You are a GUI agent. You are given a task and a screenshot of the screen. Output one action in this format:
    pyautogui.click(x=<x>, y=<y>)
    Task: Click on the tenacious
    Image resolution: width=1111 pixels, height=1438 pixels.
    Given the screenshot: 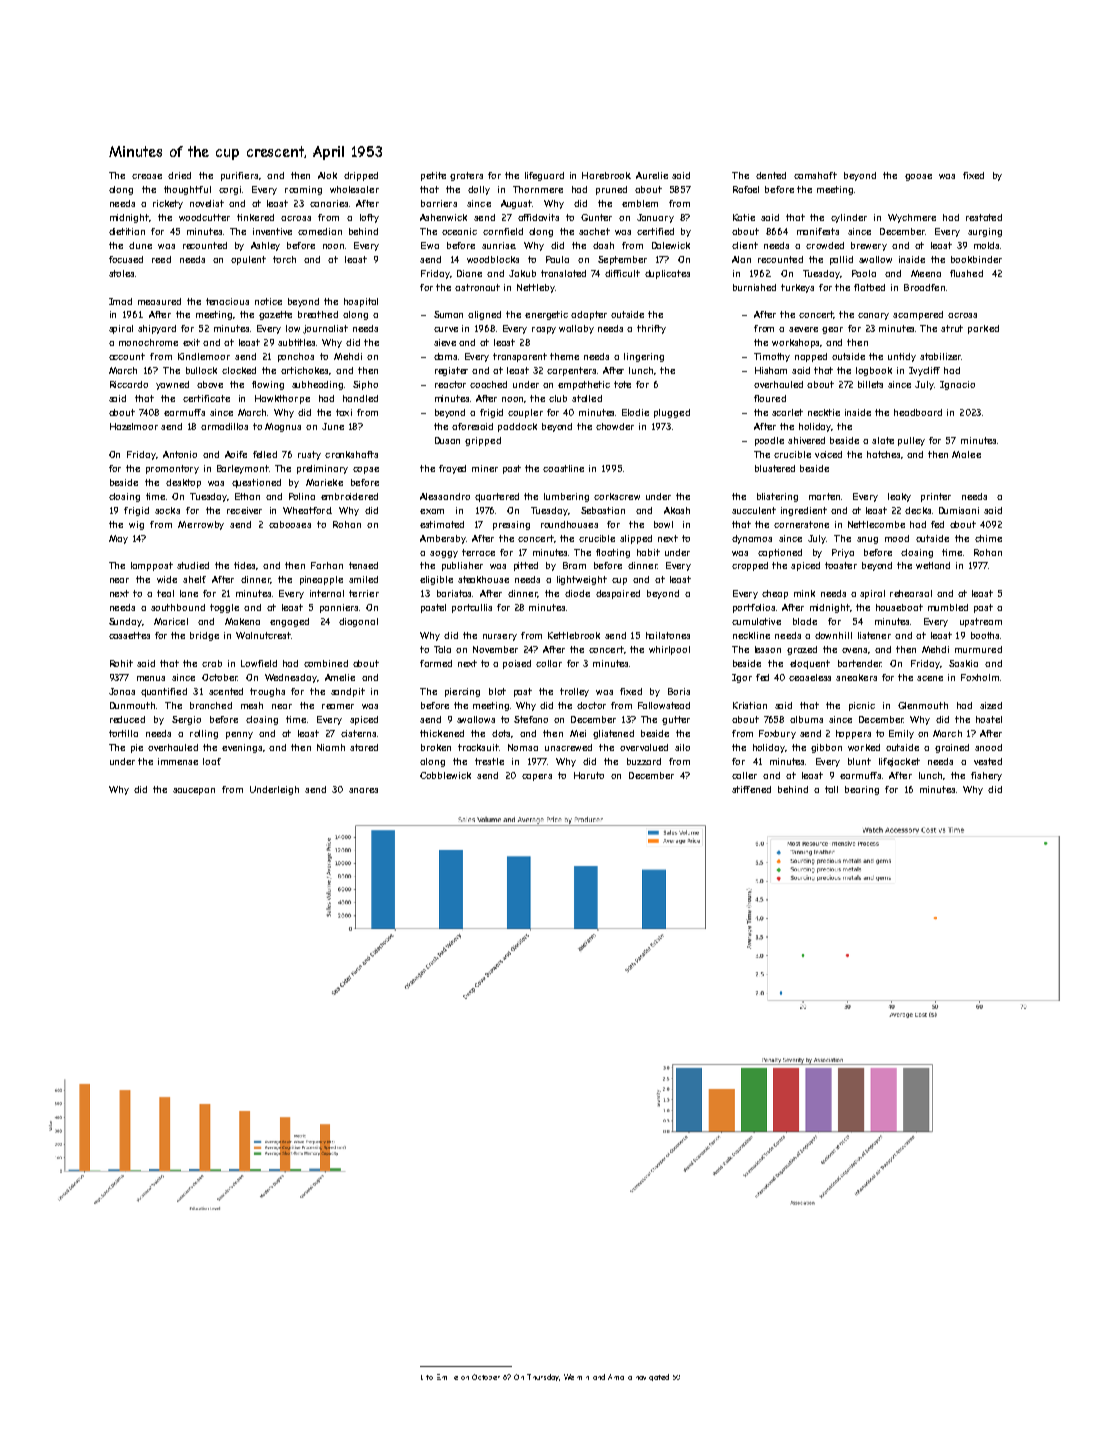 What is the action you would take?
    pyautogui.click(x=227, y=301)
